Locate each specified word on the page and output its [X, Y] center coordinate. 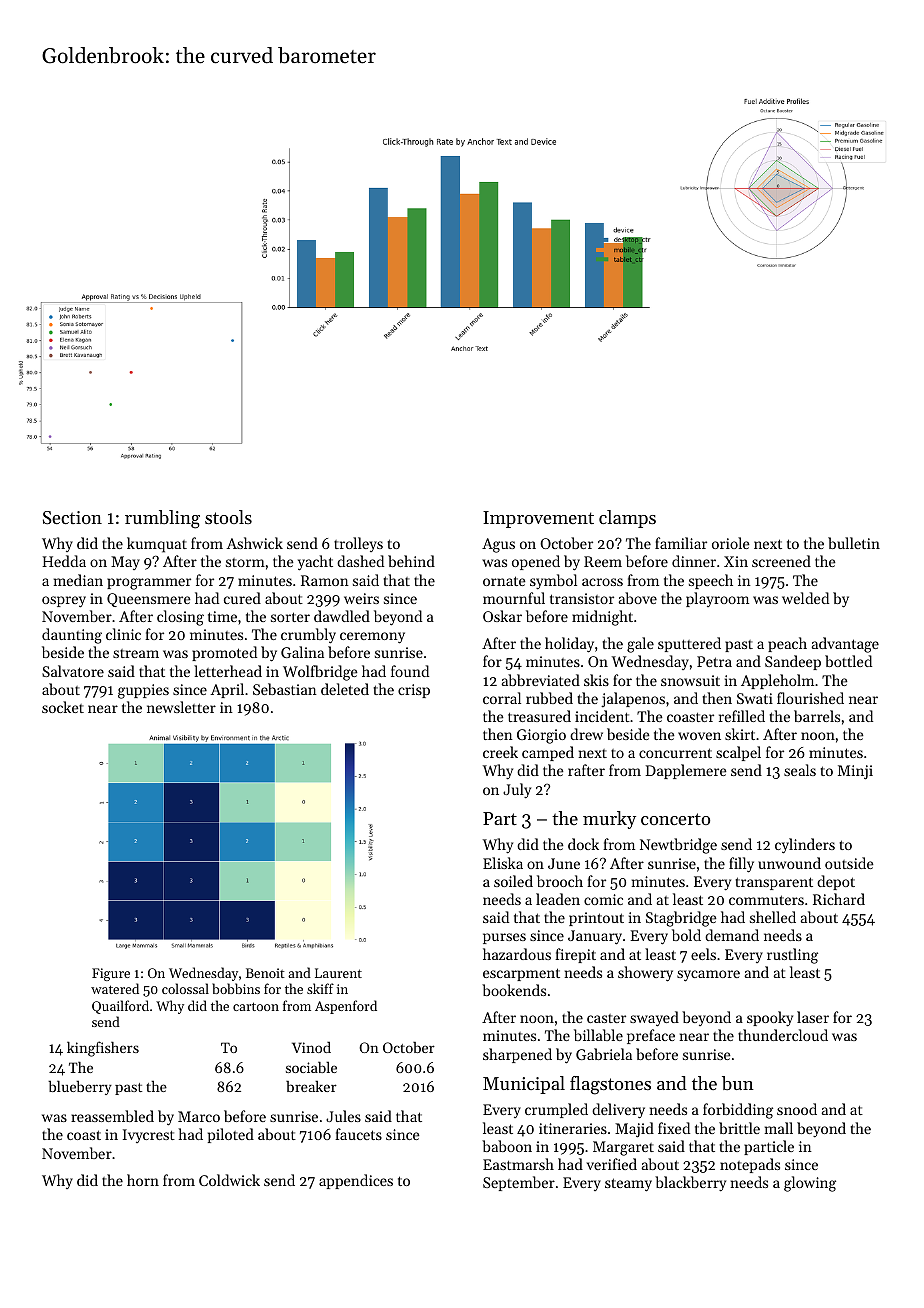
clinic [123, 634]
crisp [414, 691]
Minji [855, 772]
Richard [839, 899]
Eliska [503, 863]
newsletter [181, 707]
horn [143, 1180]
